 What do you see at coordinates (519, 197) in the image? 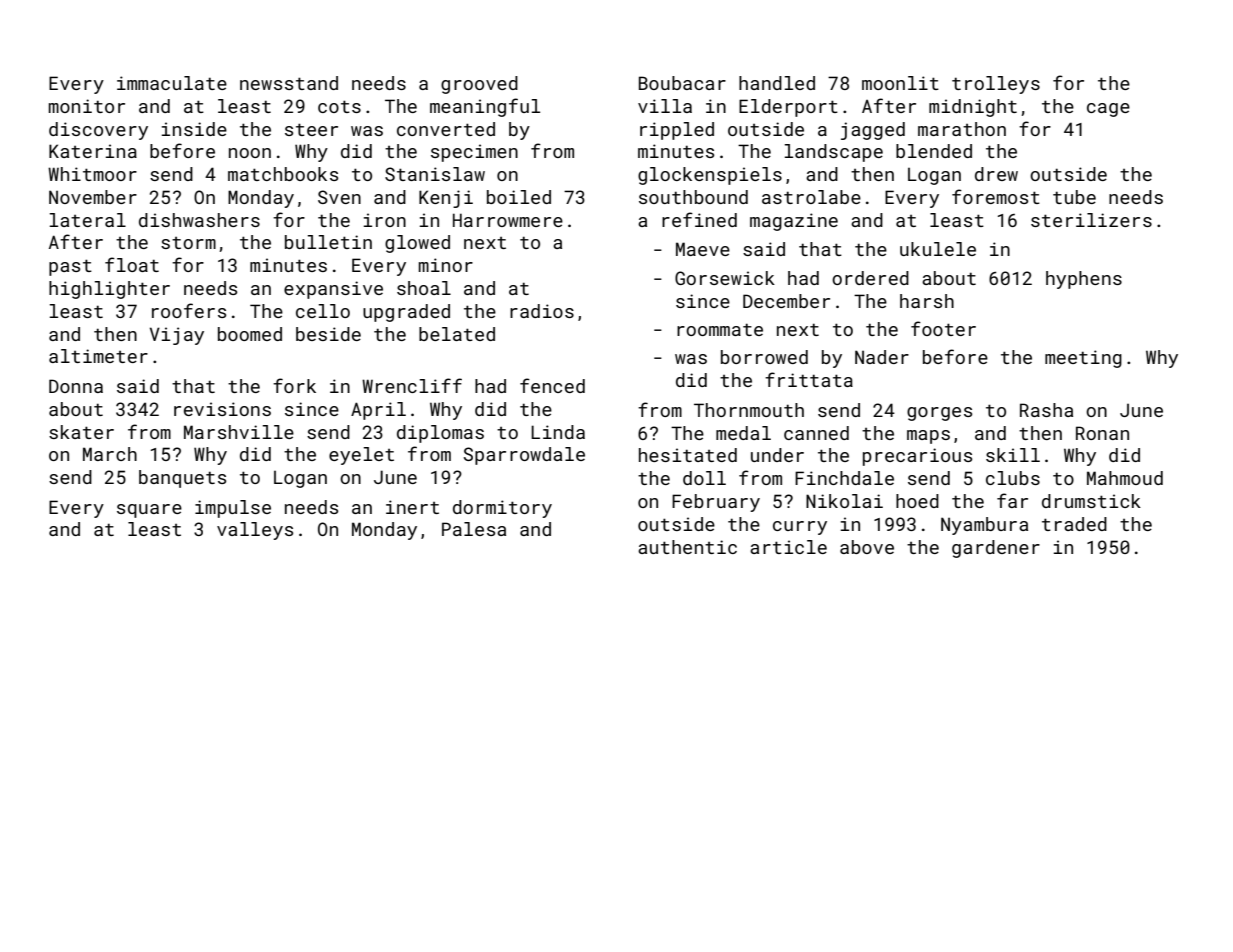
I see `boiled` at bounding box center [519, 197].
